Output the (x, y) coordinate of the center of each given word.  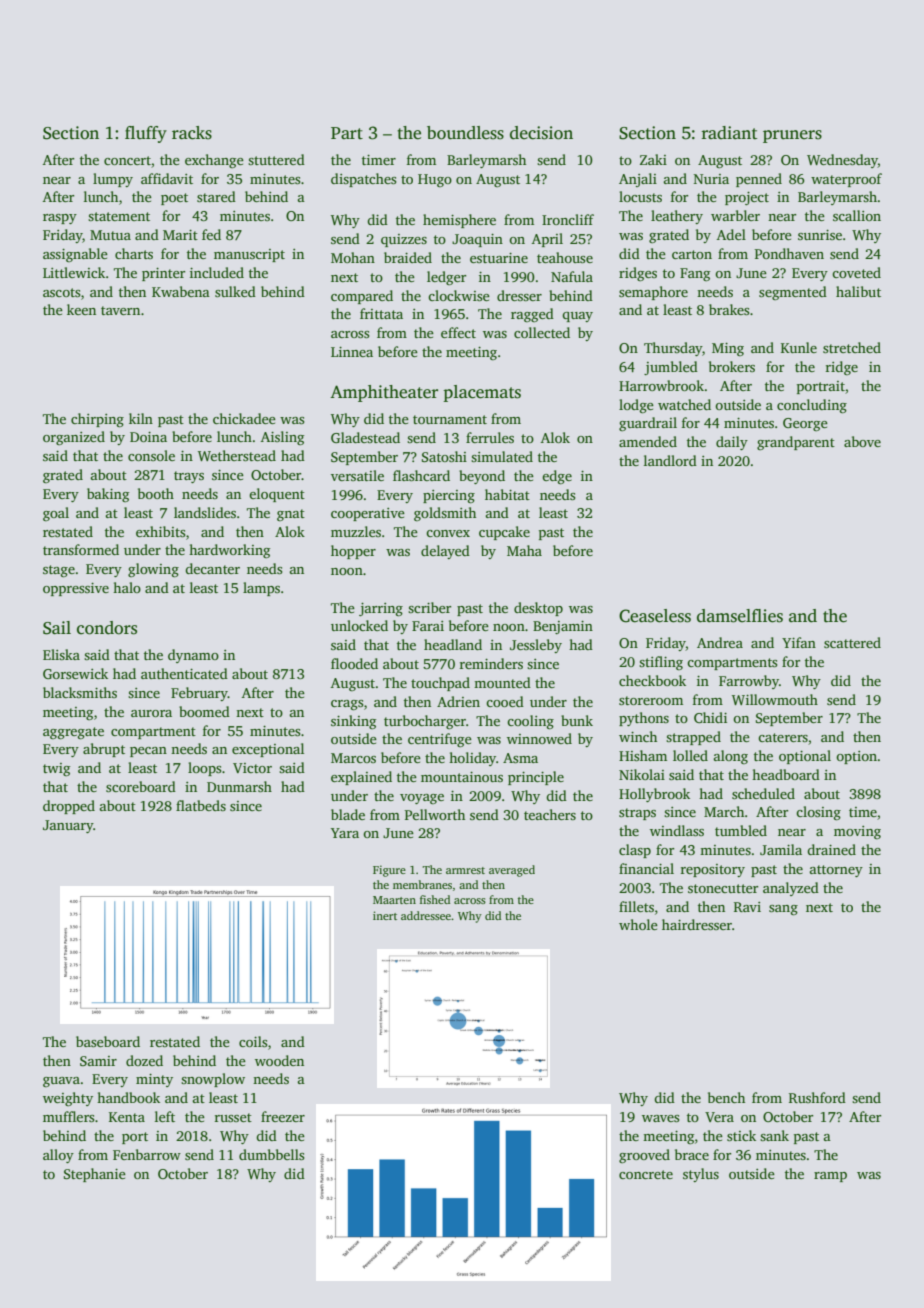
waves (660, 1118)
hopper (353, 552)
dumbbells (271, 1154)
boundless (465, 133)
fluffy (146, 134)
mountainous (462, 777)
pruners (792, 136)
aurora (151, 713)
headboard (786, 774)
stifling (661, 663)
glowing (153, 570)
